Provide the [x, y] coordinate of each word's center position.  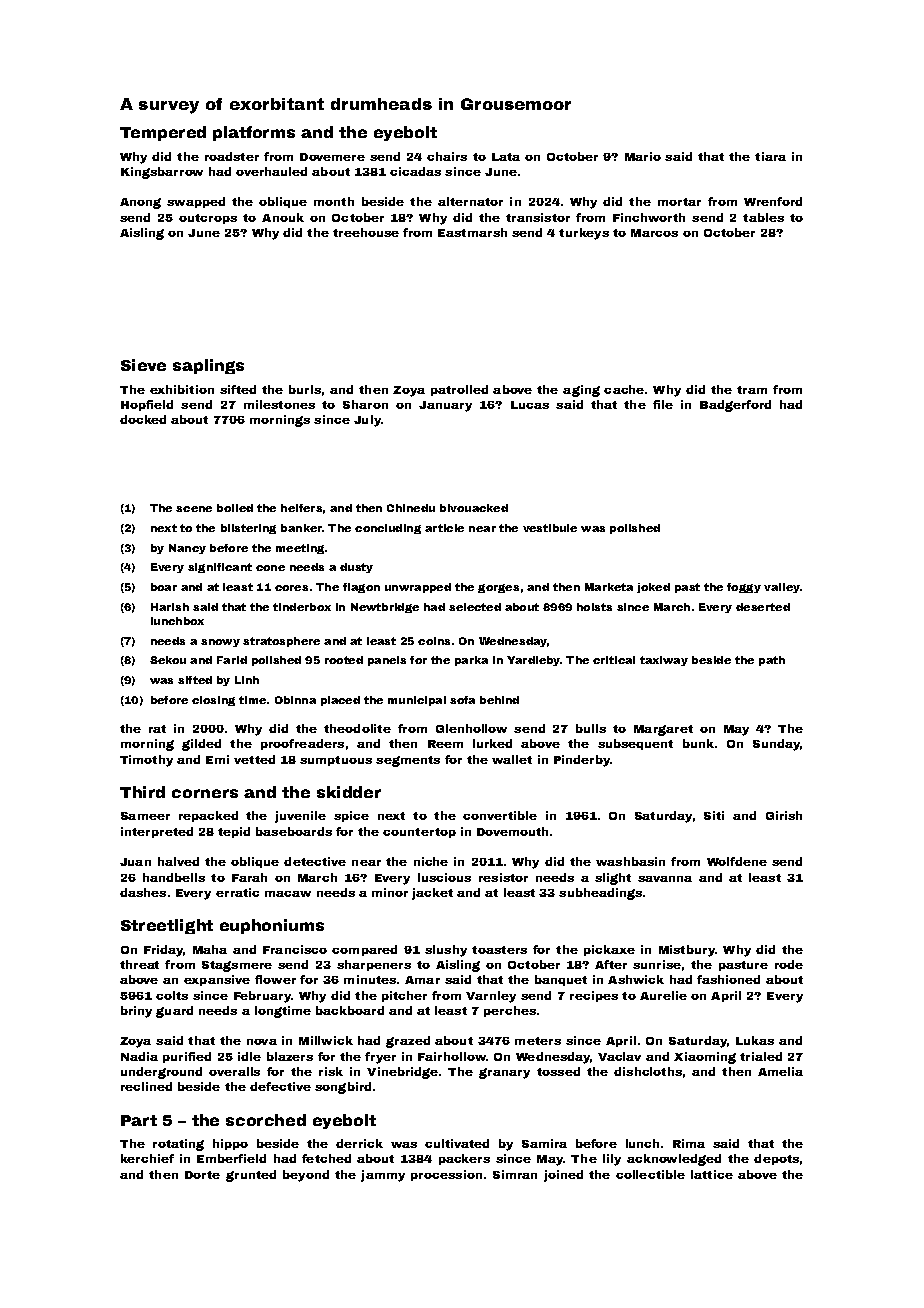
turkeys [584, 234]
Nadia [139, 1056]
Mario [643, 156]
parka [471, 661]
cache [624, 389]
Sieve [143, 365]
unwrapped [418, 588]
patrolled [459, 390]
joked [653, 588]
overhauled [271, 171]
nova [262, 1042]
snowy [220, 643]
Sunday [777, 745]
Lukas [755, 1040]
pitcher [404, 996]
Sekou [168, 660]
